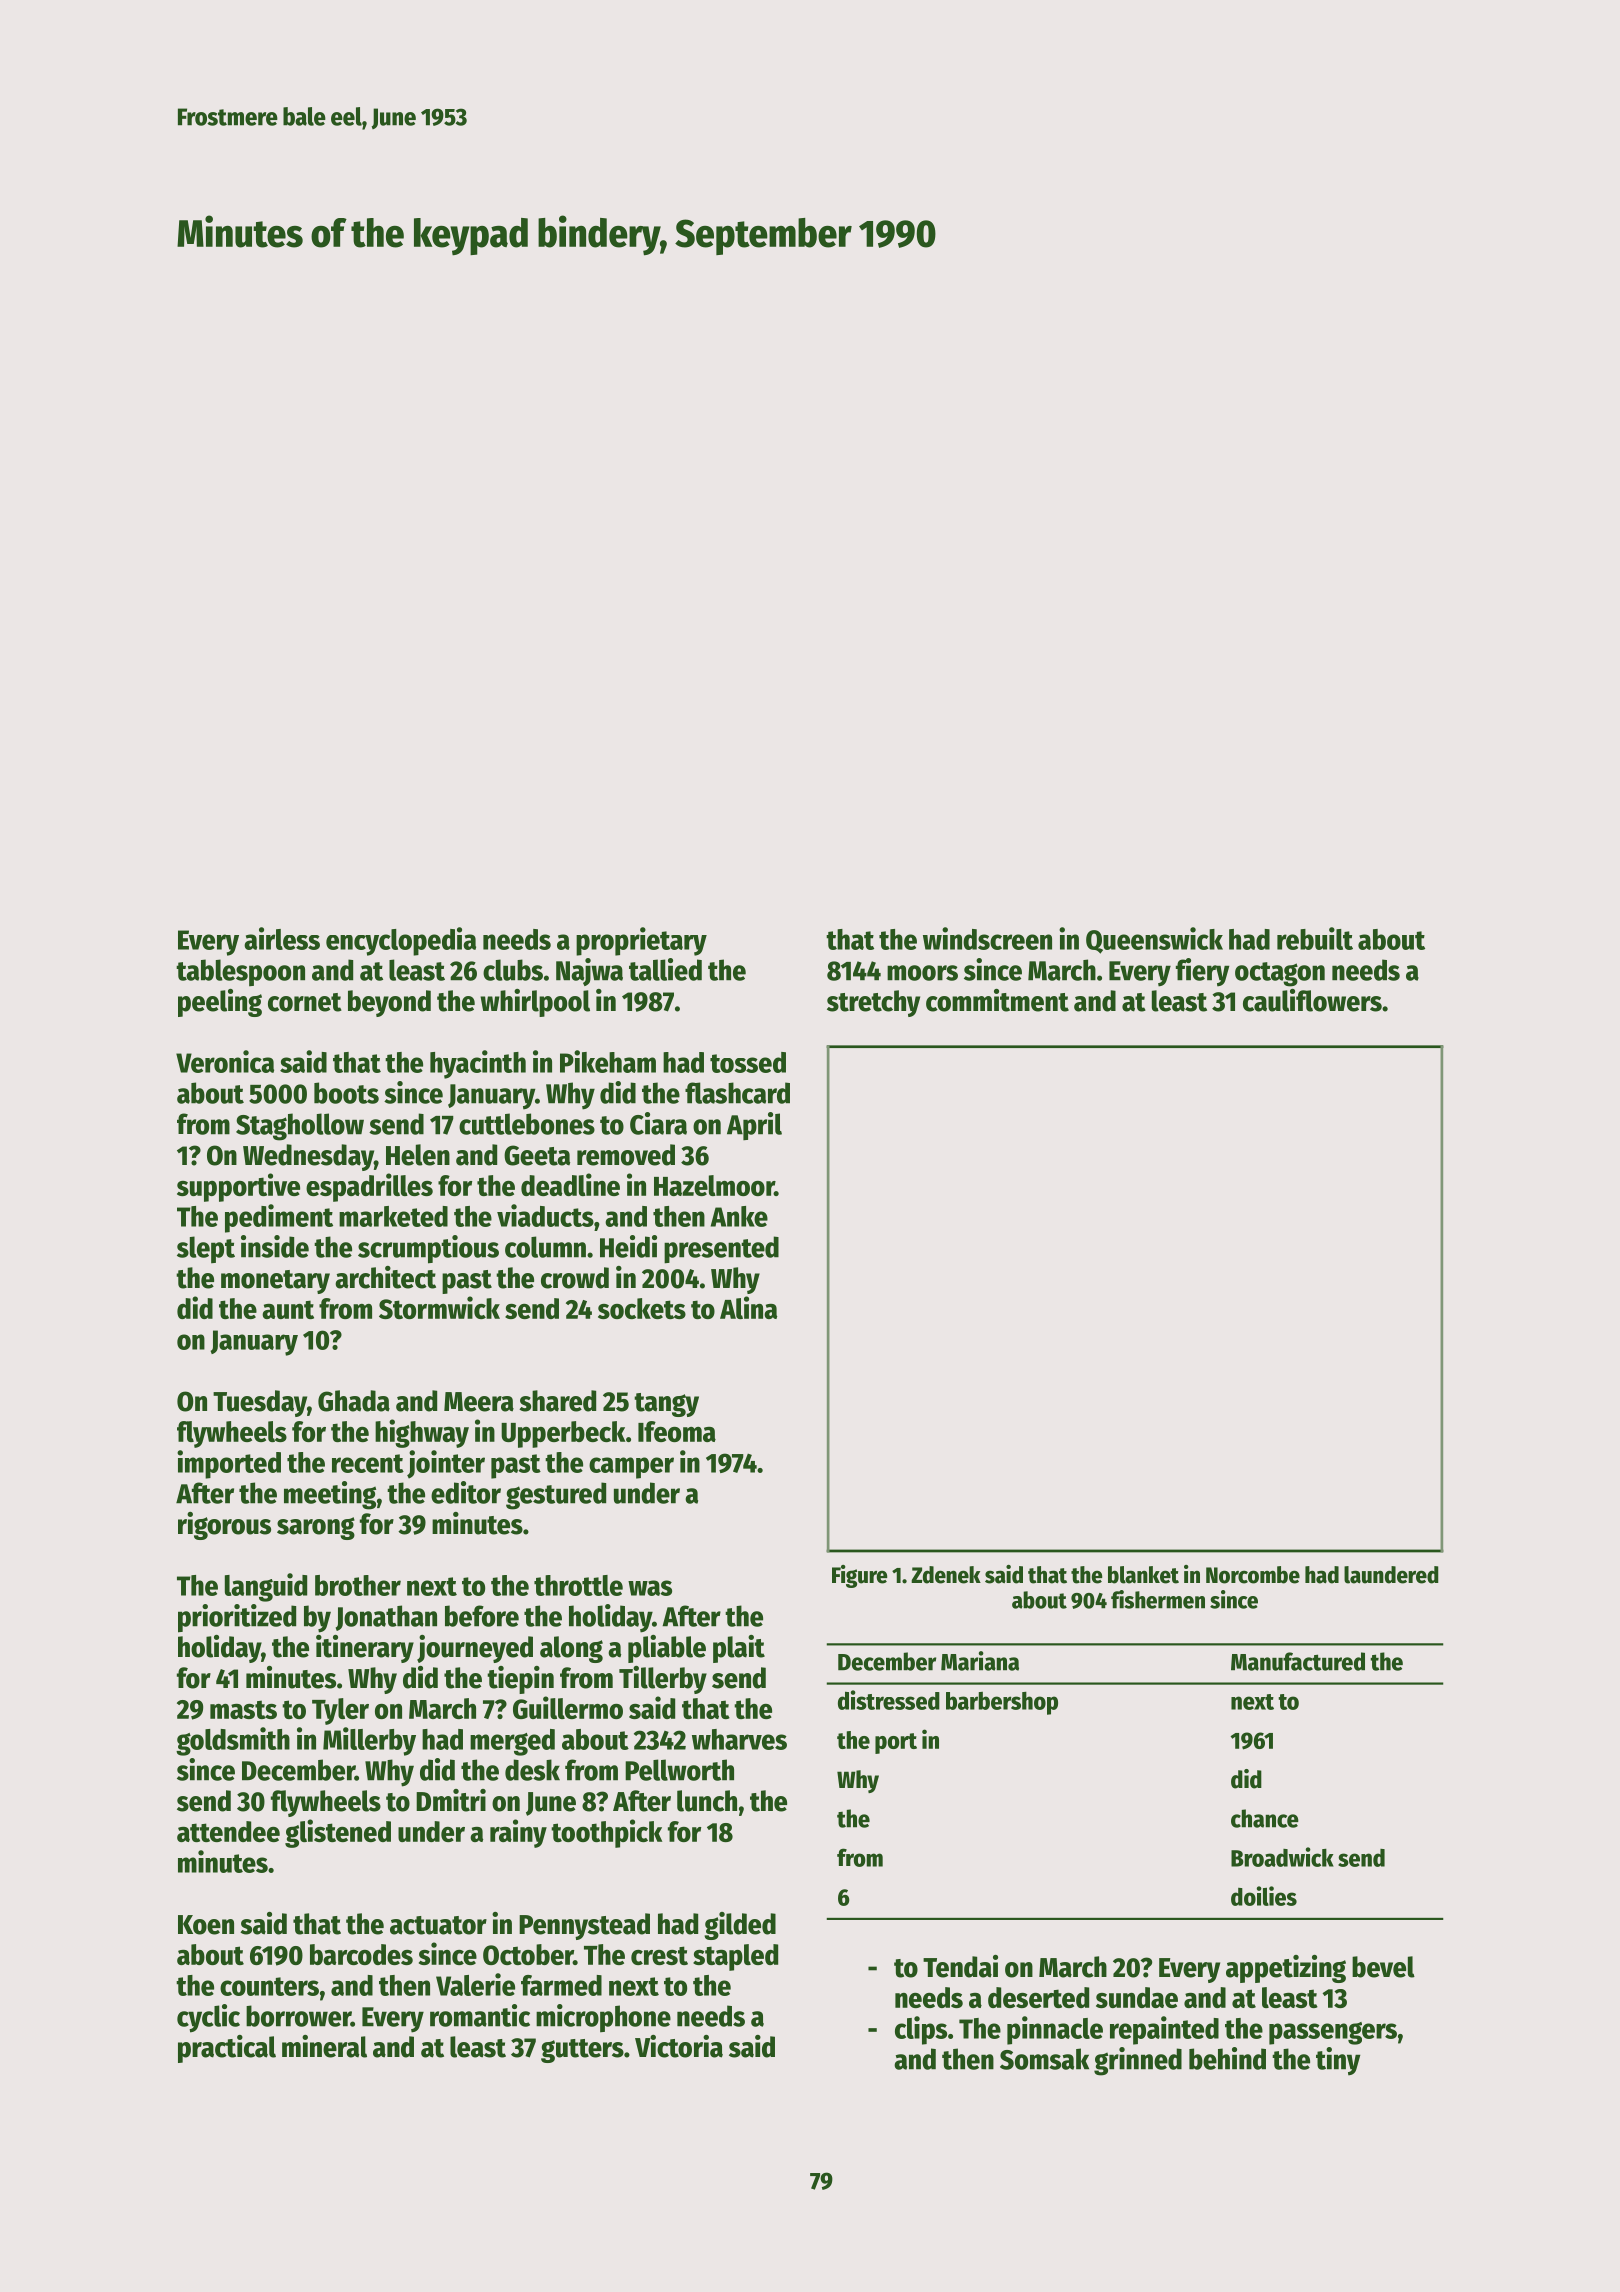  Describe the element at coordinates (631, 1468) in the page. I see `camper` at that location.
